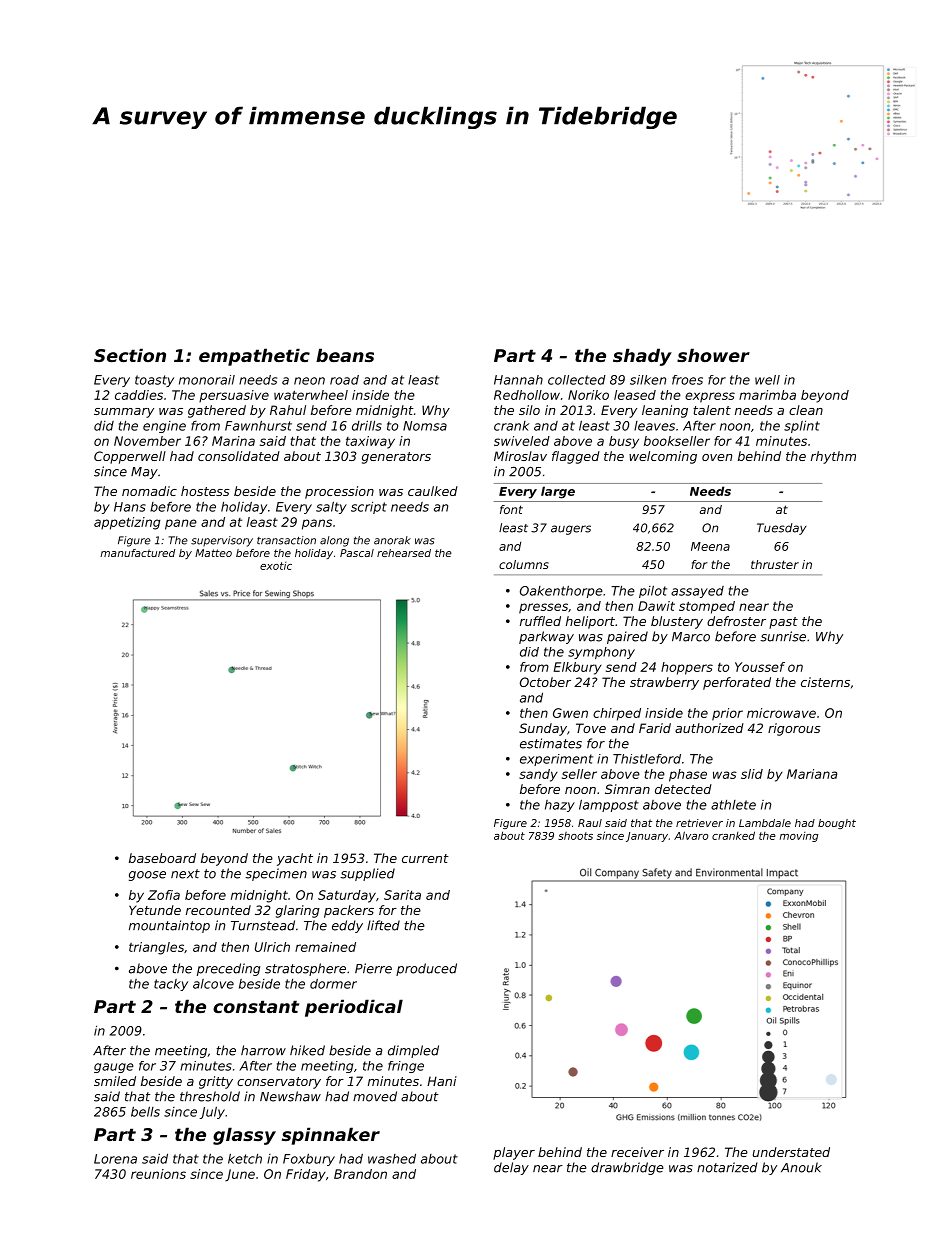 The width and height of the screenshot is (952, 1233). What do you see at coordinates (791, 1152) in the screenshot?
I see `understated` at bounding box center [791, 1152].
